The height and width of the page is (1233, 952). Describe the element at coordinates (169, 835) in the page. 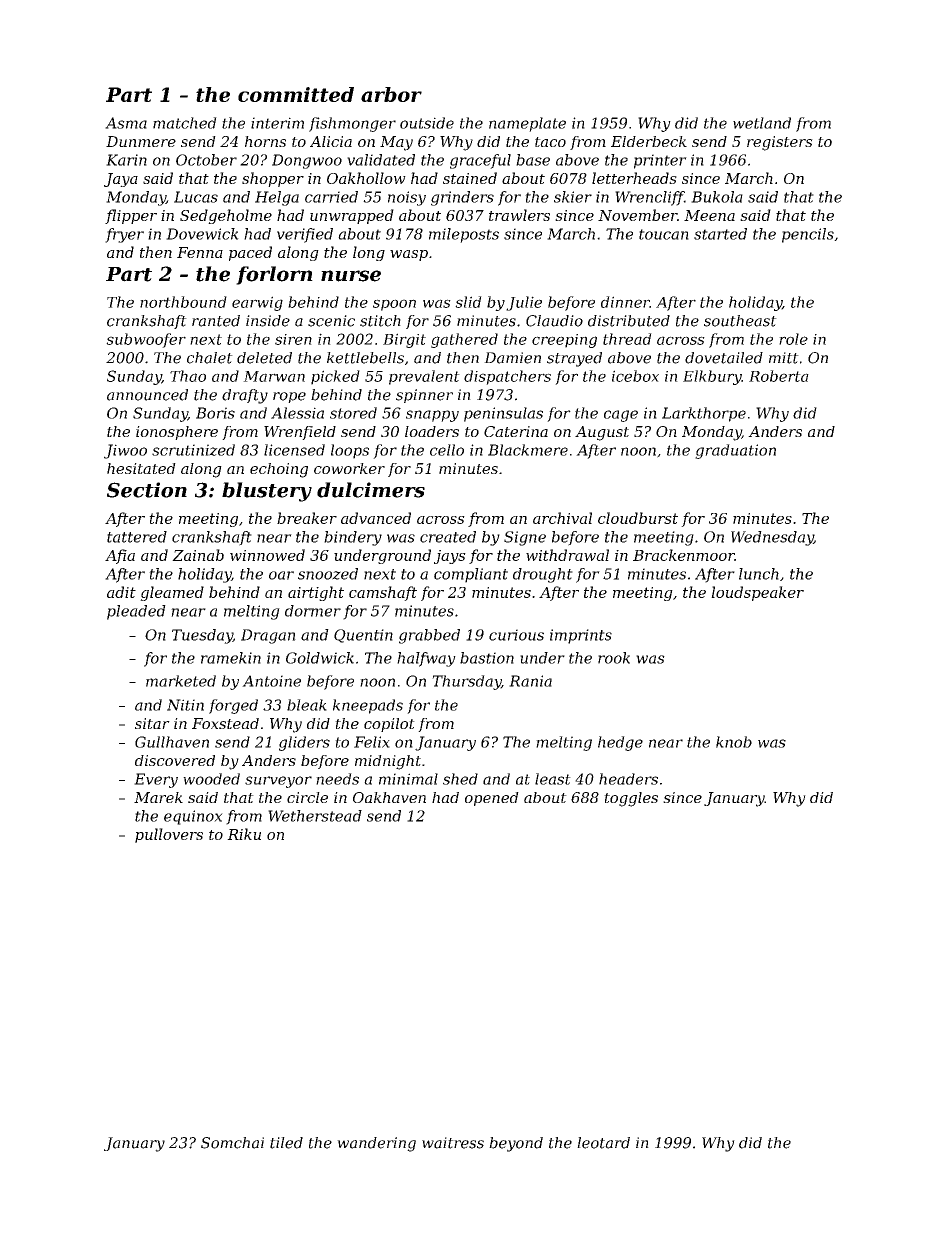

I see `pullovers` at that location.
